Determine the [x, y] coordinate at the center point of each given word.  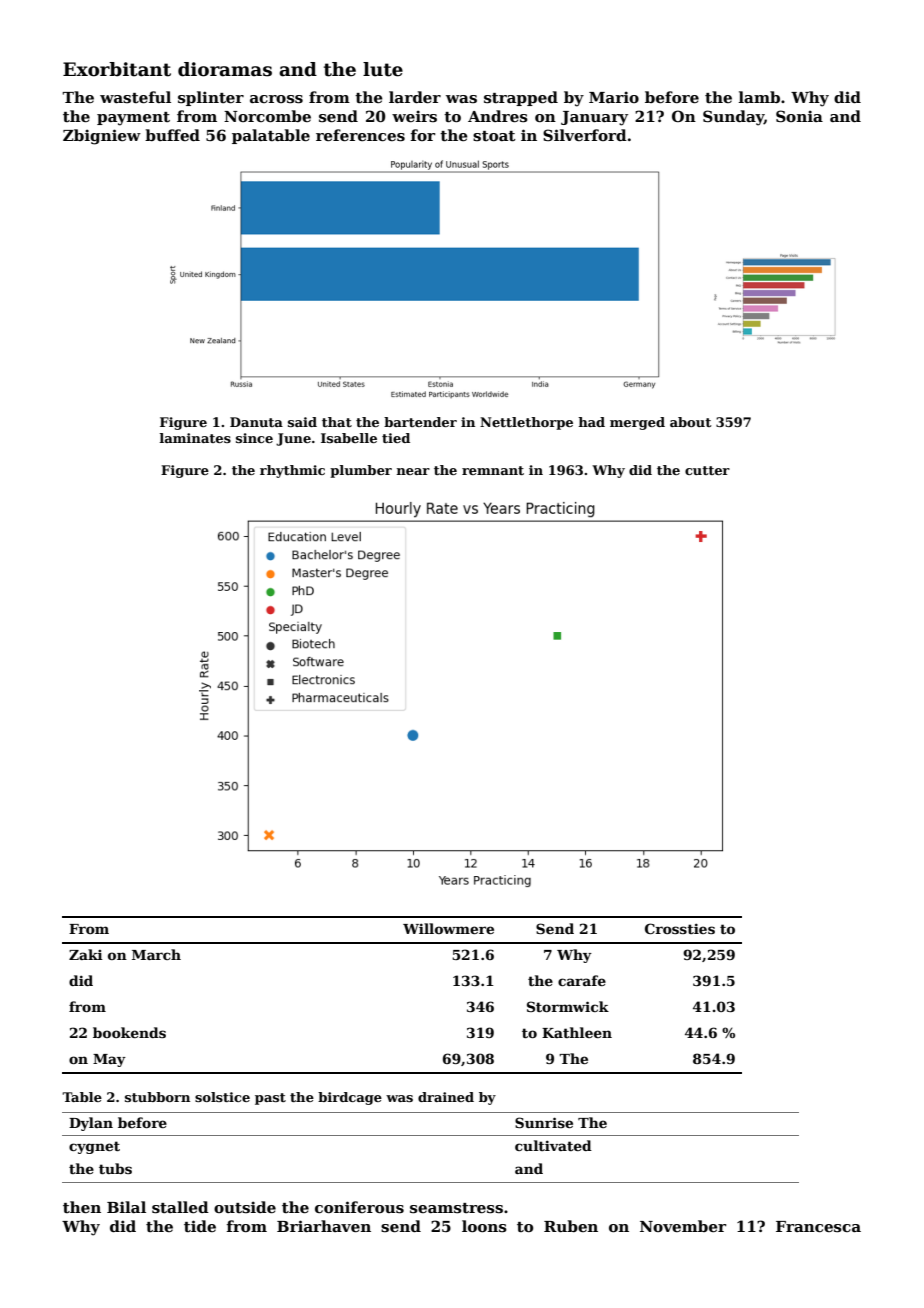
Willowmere [448, 928]
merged [637, 423]
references [360, 135]
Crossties [680, 928]
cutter [707, 470]
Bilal [126, 1207]
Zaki [86, 954]
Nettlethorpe [526, 423]
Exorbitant [117, 69]
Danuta [256, 422]
